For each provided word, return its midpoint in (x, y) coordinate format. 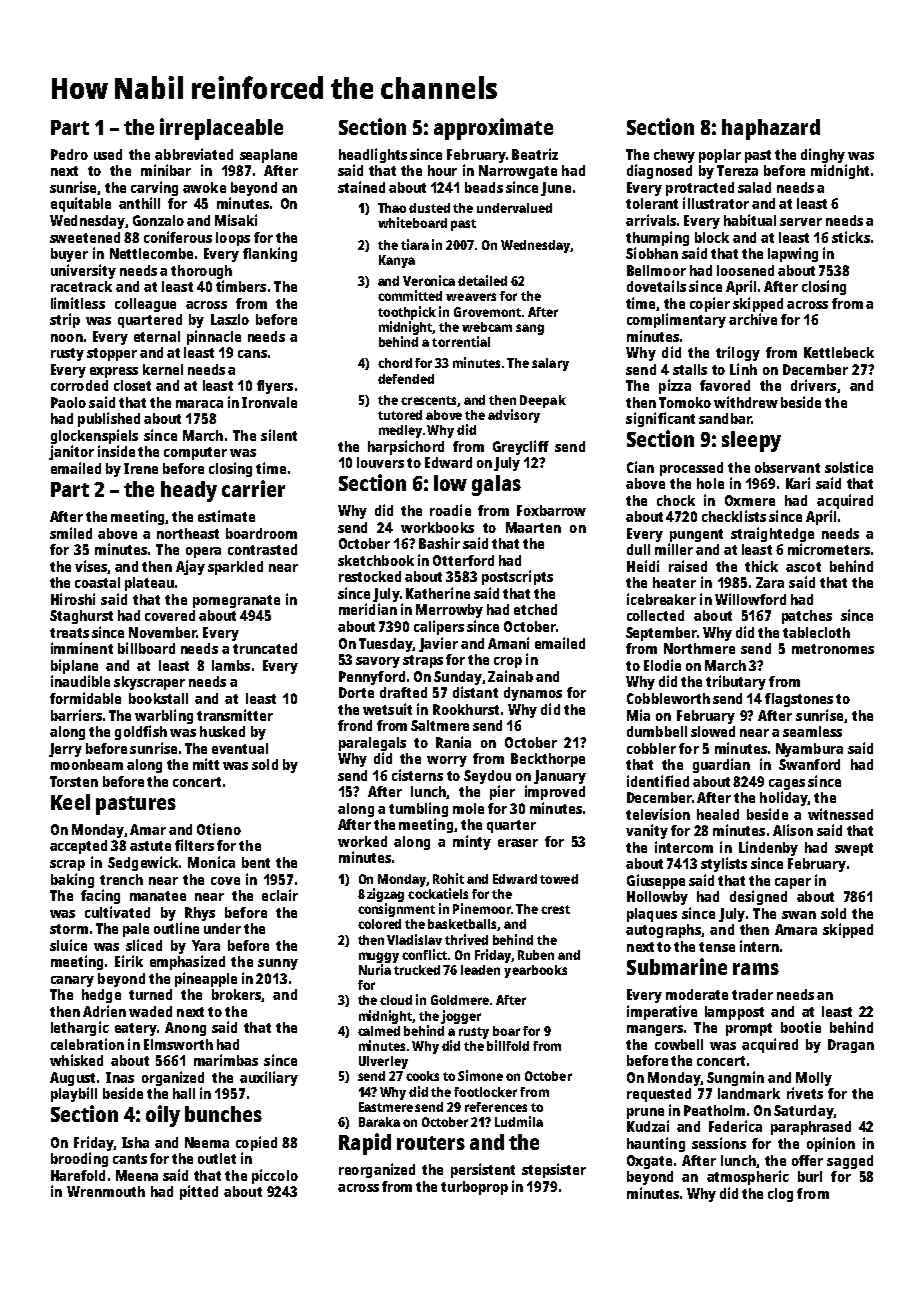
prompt (749, 1029)
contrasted (262, 549)
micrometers (829, 549)
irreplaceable (221, 129)
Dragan (851, 1046)
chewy (674, 156)
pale (136, 930)
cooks (422, 1076)
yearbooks (535, 971)
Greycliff (521, 447)
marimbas (226, 1060)
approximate (493, 129)
